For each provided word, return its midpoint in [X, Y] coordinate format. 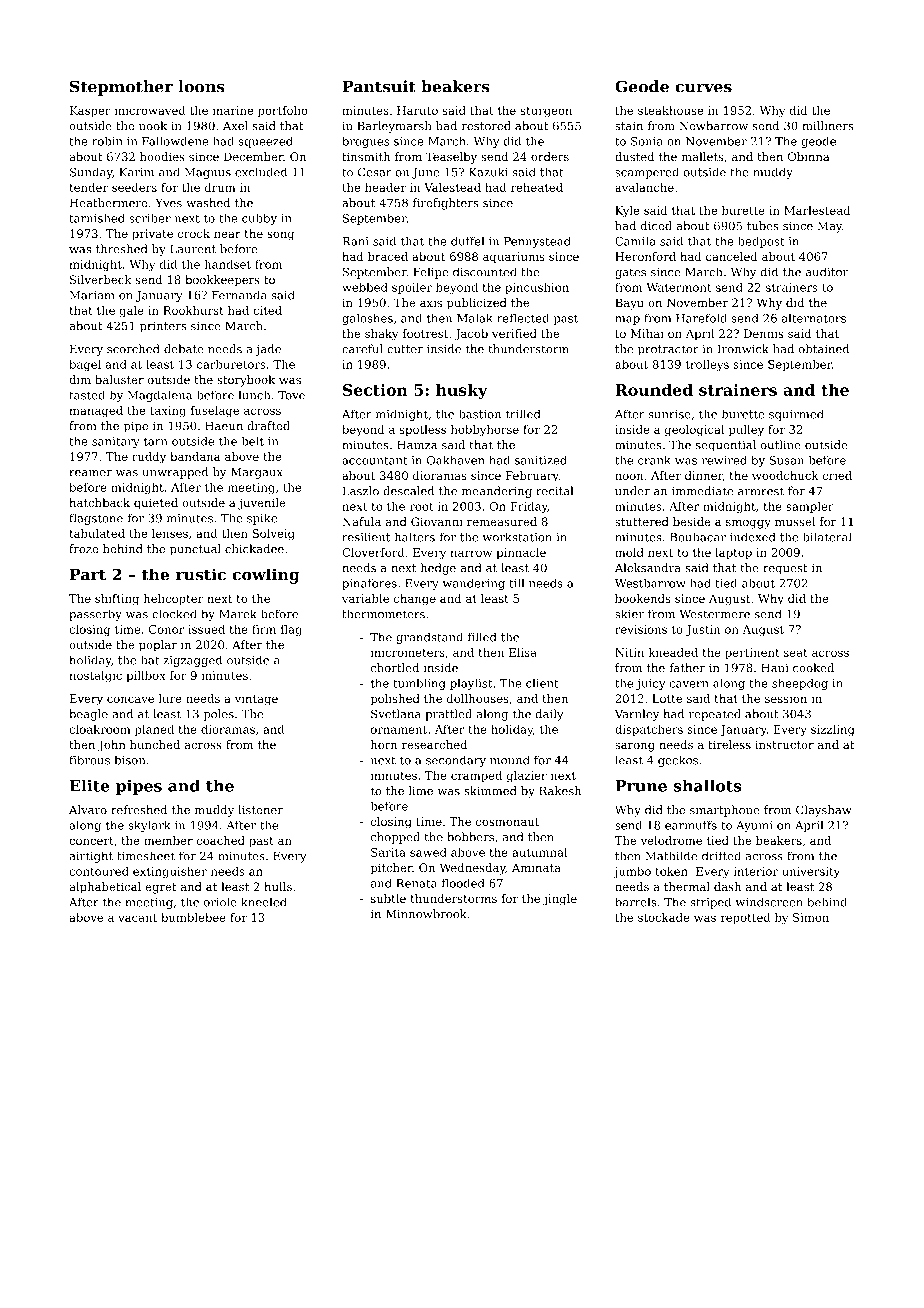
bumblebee [193, 917]
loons [201, 86]
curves [703, 88]
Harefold [701, 318]
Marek [238, 614]
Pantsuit [379, 86]
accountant [375, 460]
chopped [395, 838]
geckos [678, 761]
